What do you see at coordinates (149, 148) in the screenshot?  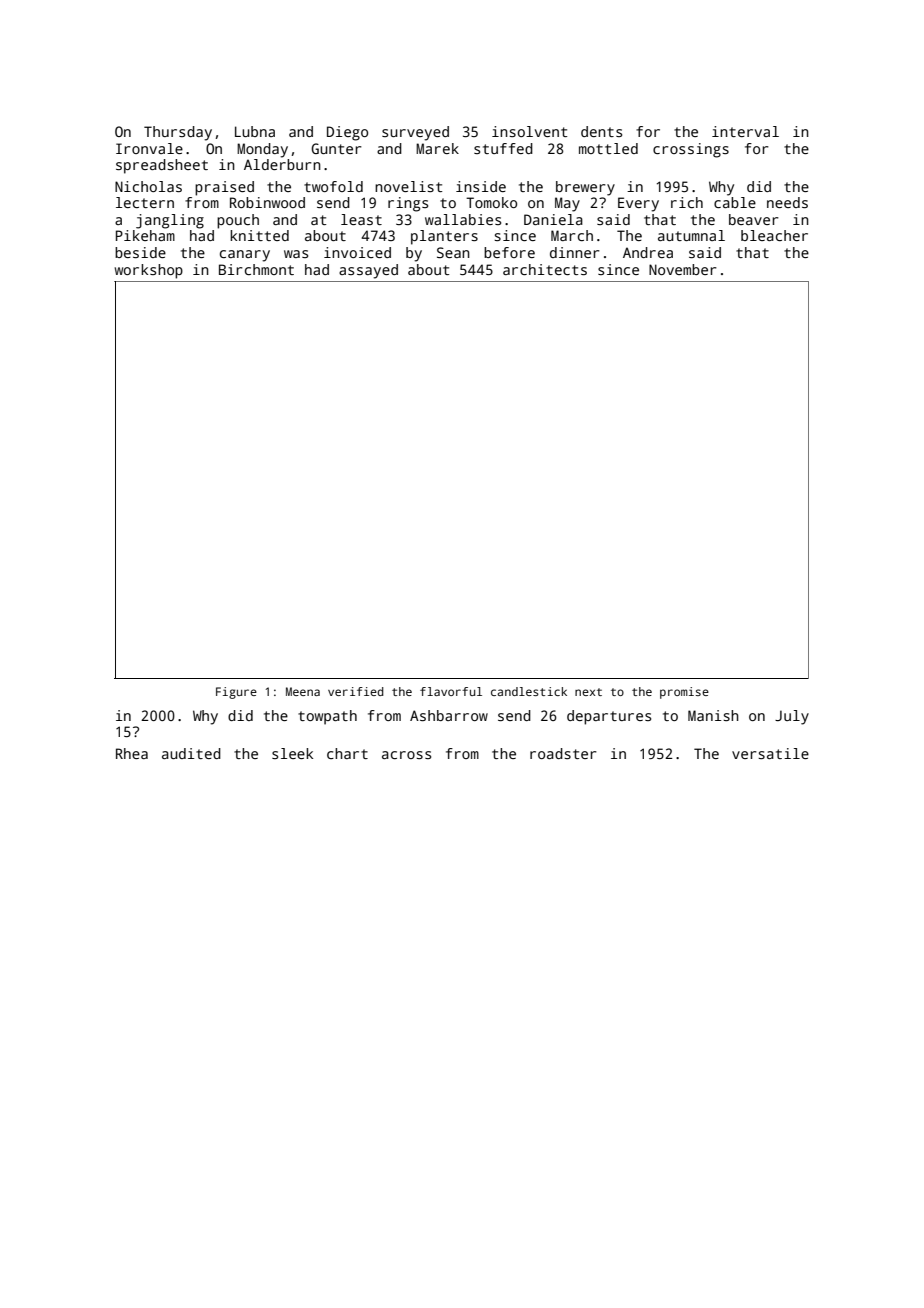 I see `Ironvale` at bounding box center [149, 148].
